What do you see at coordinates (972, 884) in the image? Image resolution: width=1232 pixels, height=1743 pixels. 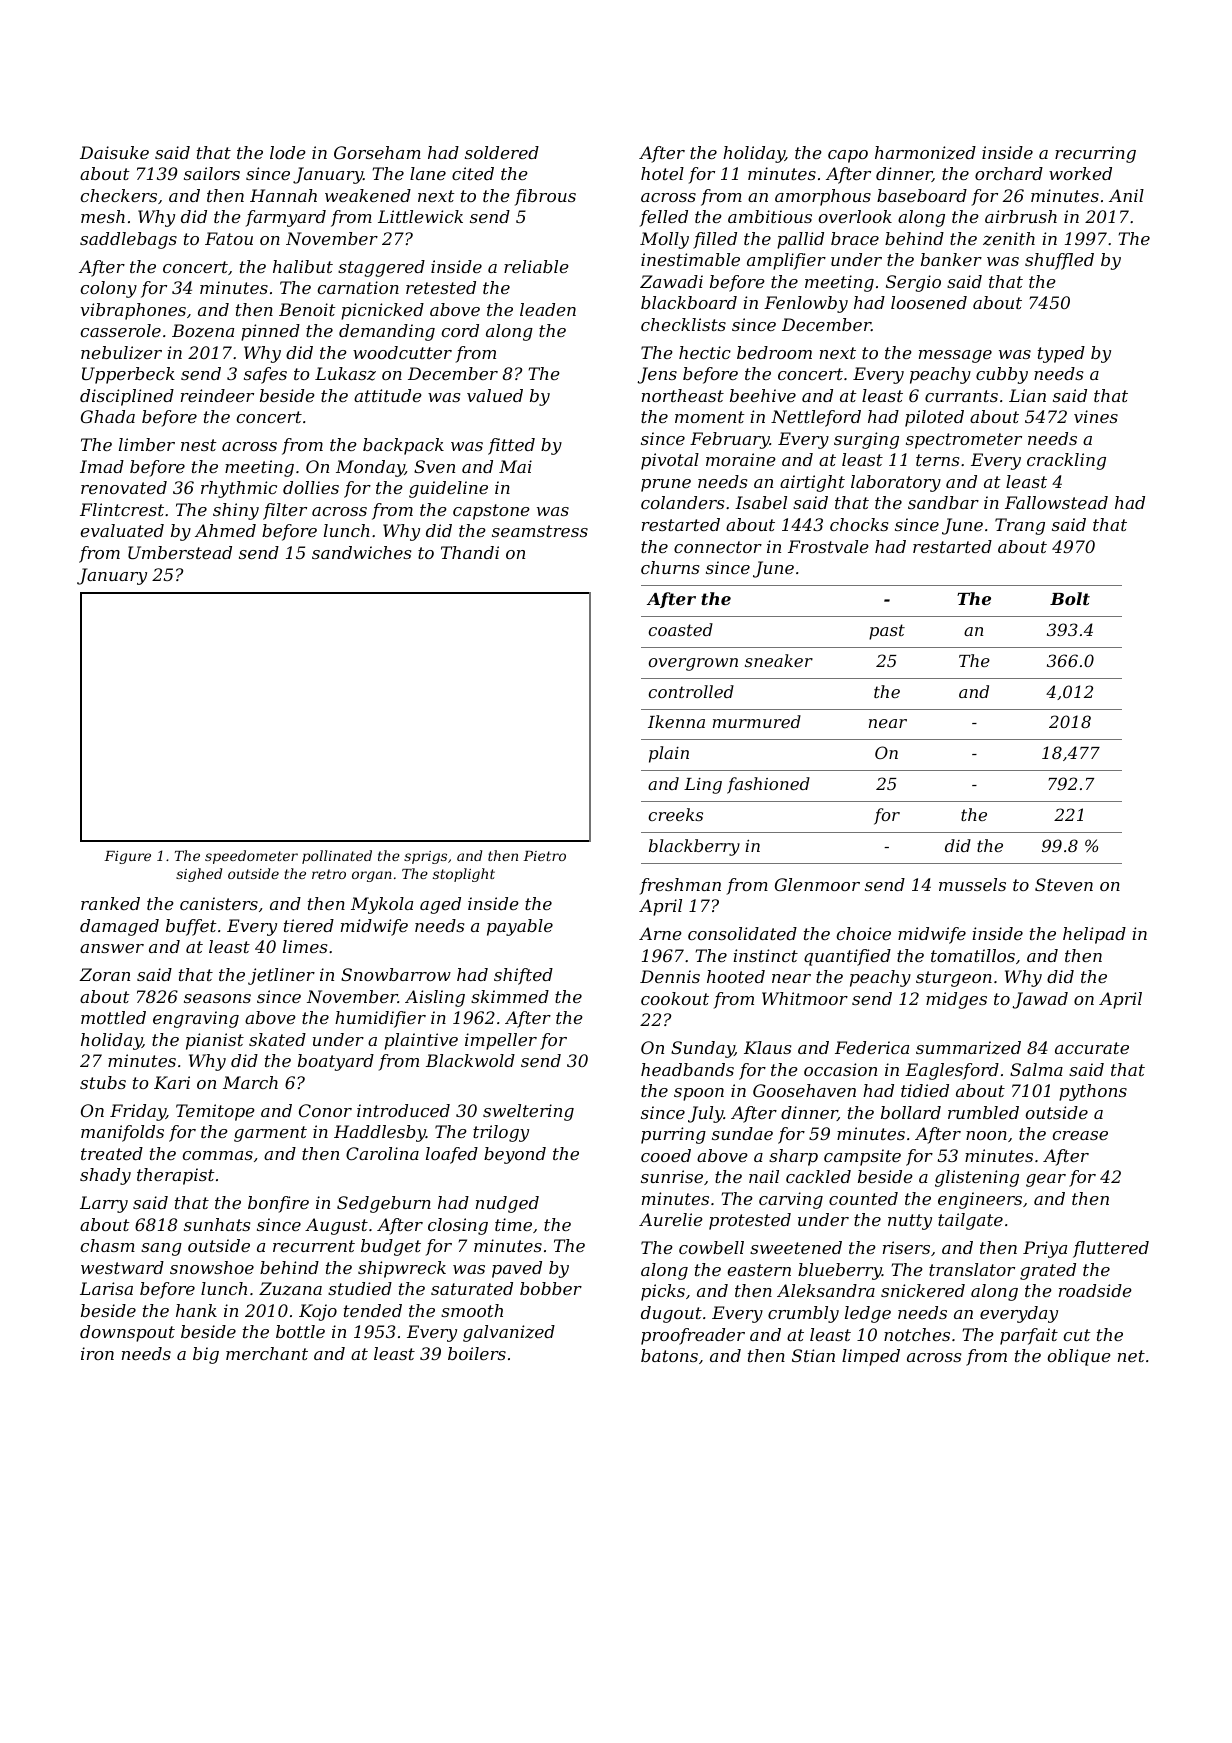 I see `mussels` at bounding box center [972, 884].
